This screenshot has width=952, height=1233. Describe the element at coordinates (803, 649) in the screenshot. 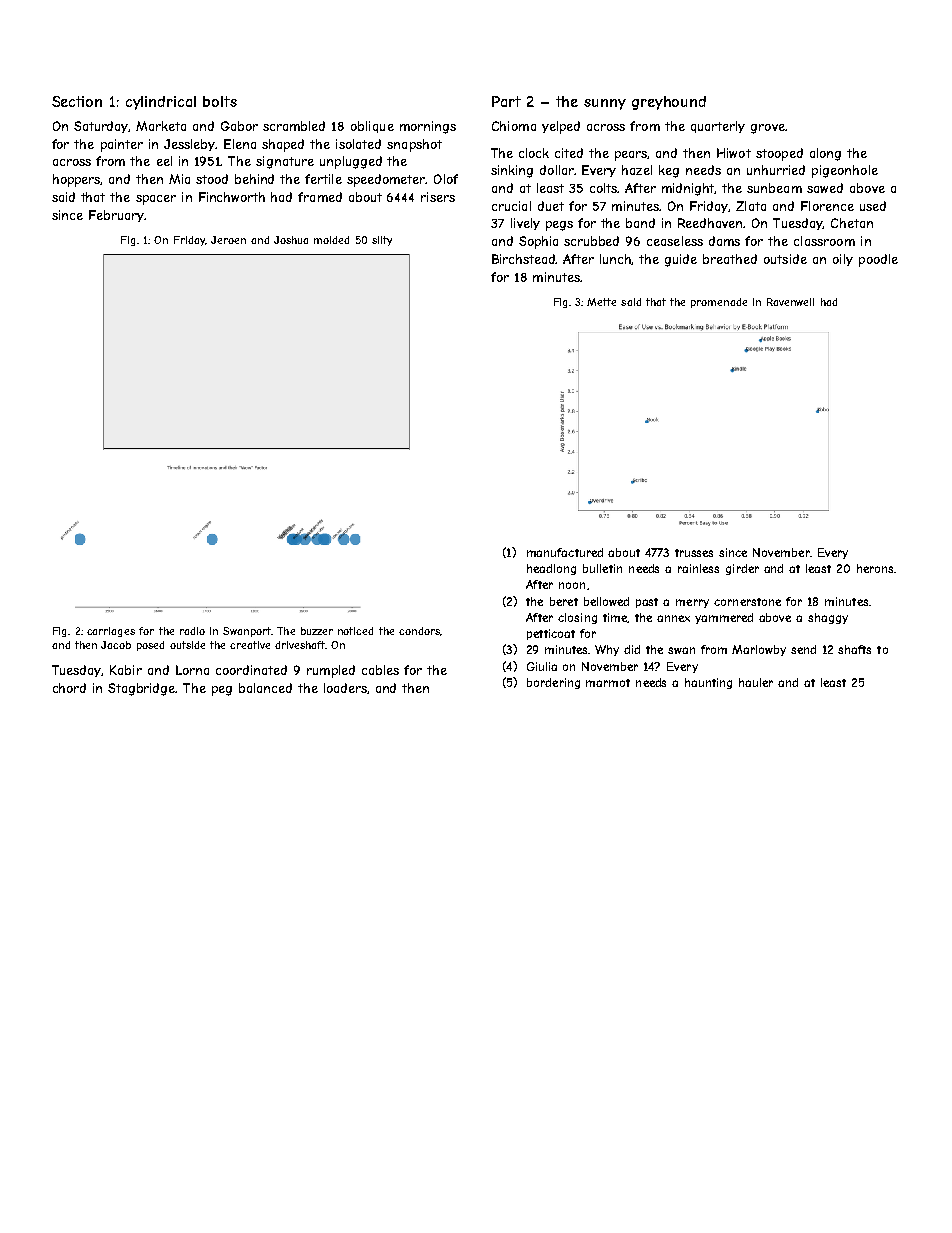

I see `send` at that location.
